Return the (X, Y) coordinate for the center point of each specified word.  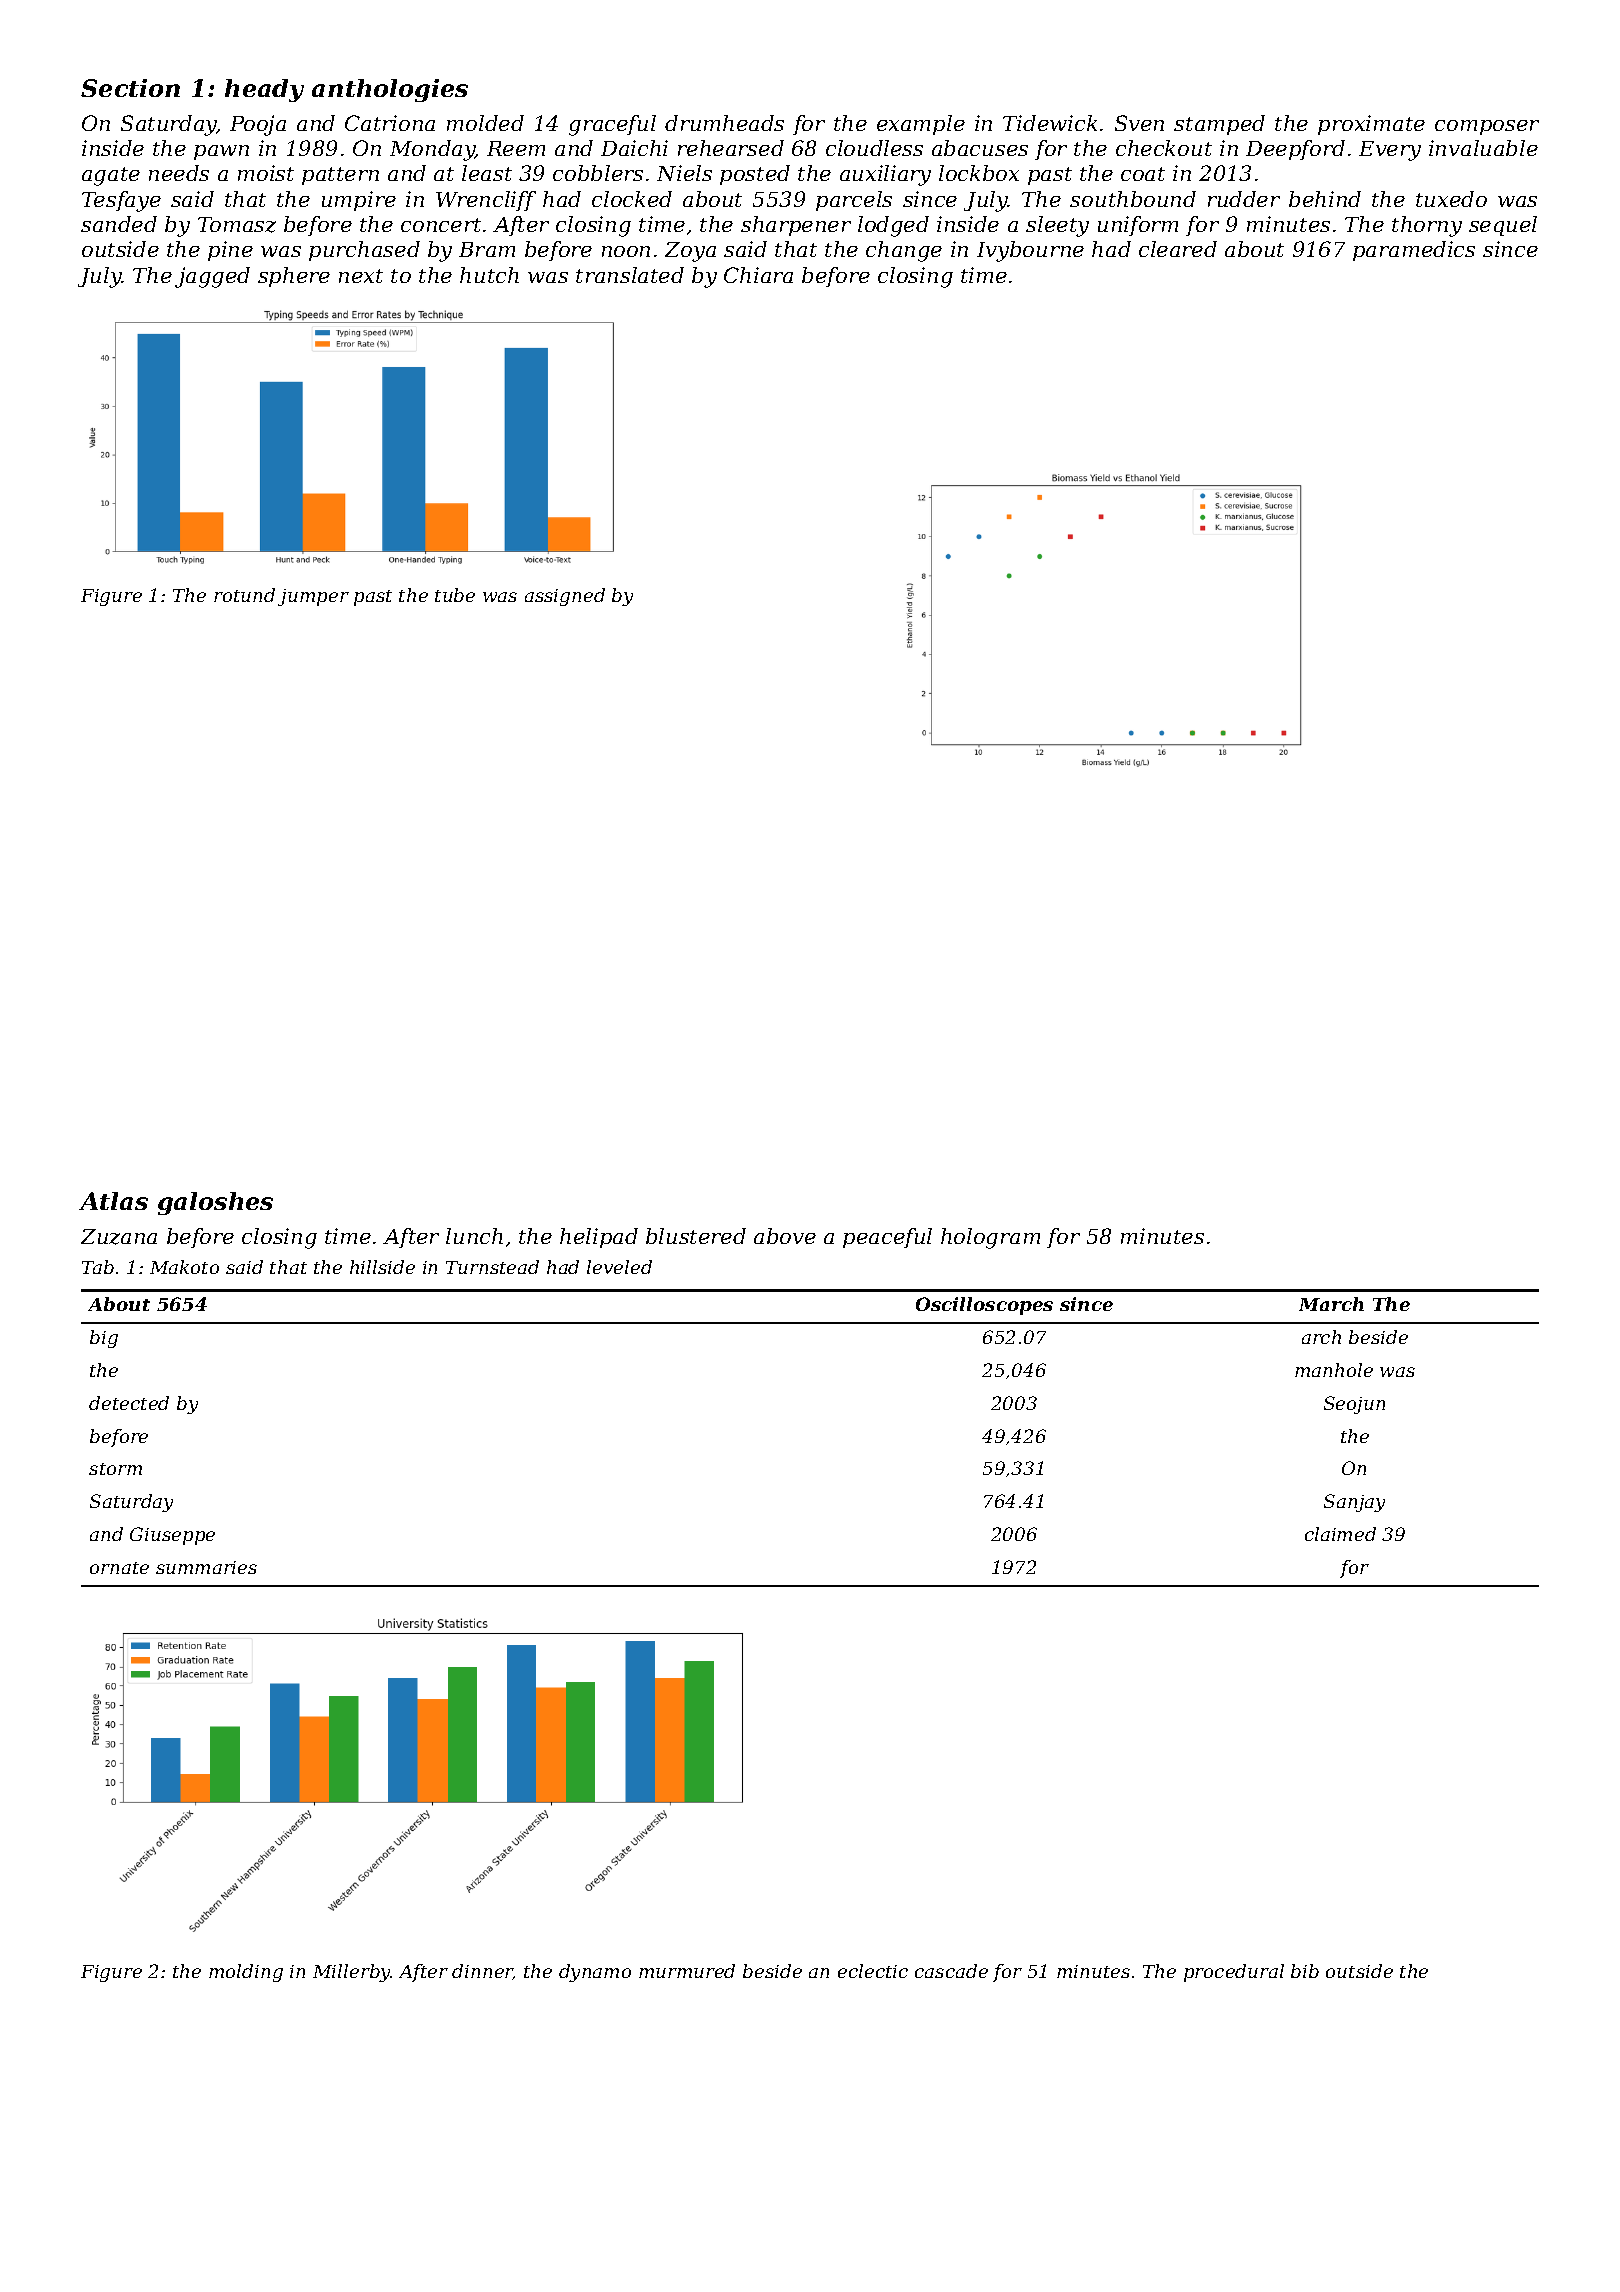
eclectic (873, 1971)
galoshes (215, 1203)
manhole (1334, 1370)
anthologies (390, 90)
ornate (119, 1568)
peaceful (887, 1238)
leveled (619, 1267)
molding (246, 1973)
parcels (854, 201)
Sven (1139, 123)
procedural (1234, 1973)
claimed (1340, 1534)
